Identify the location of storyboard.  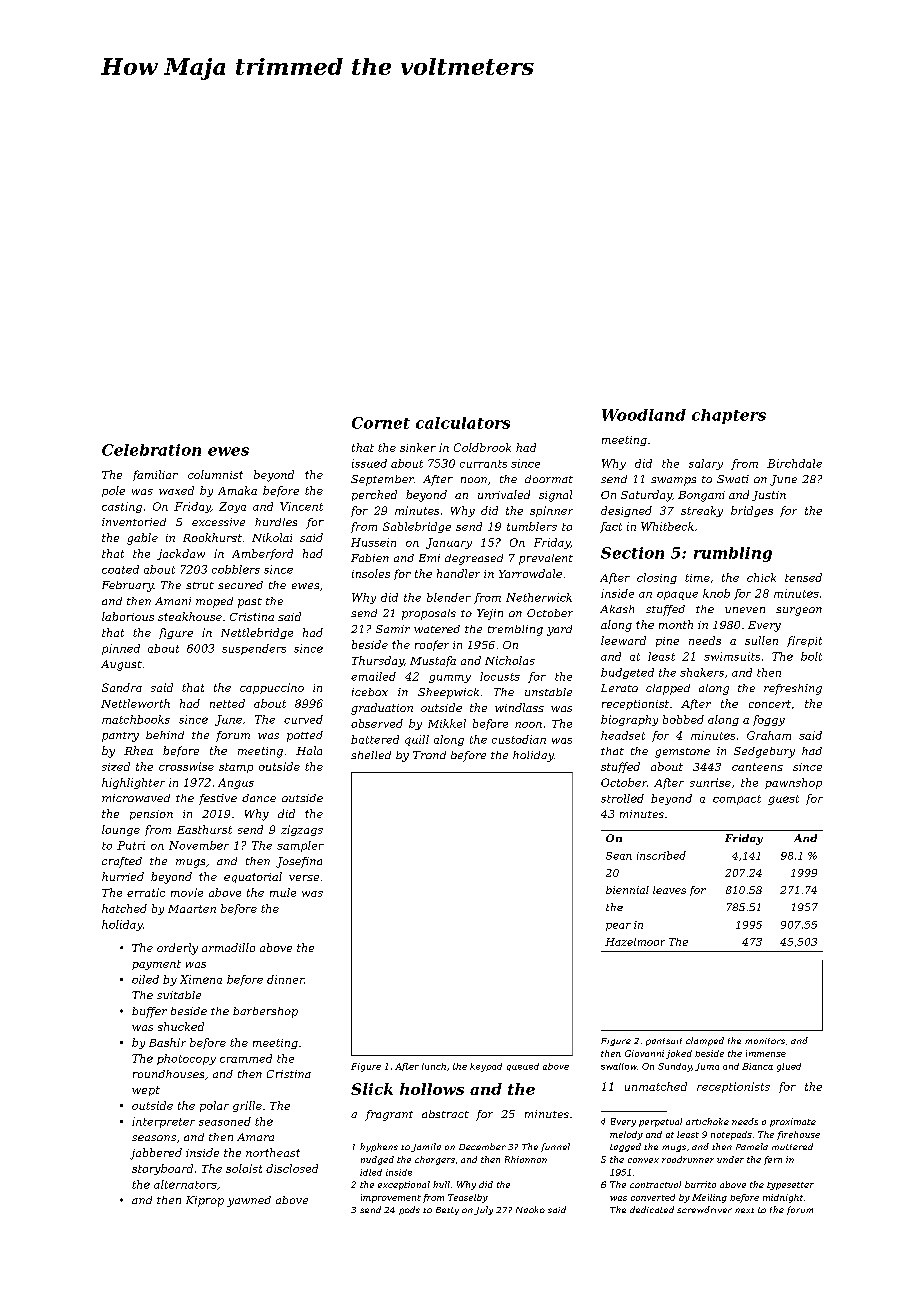
(162, 1169).
